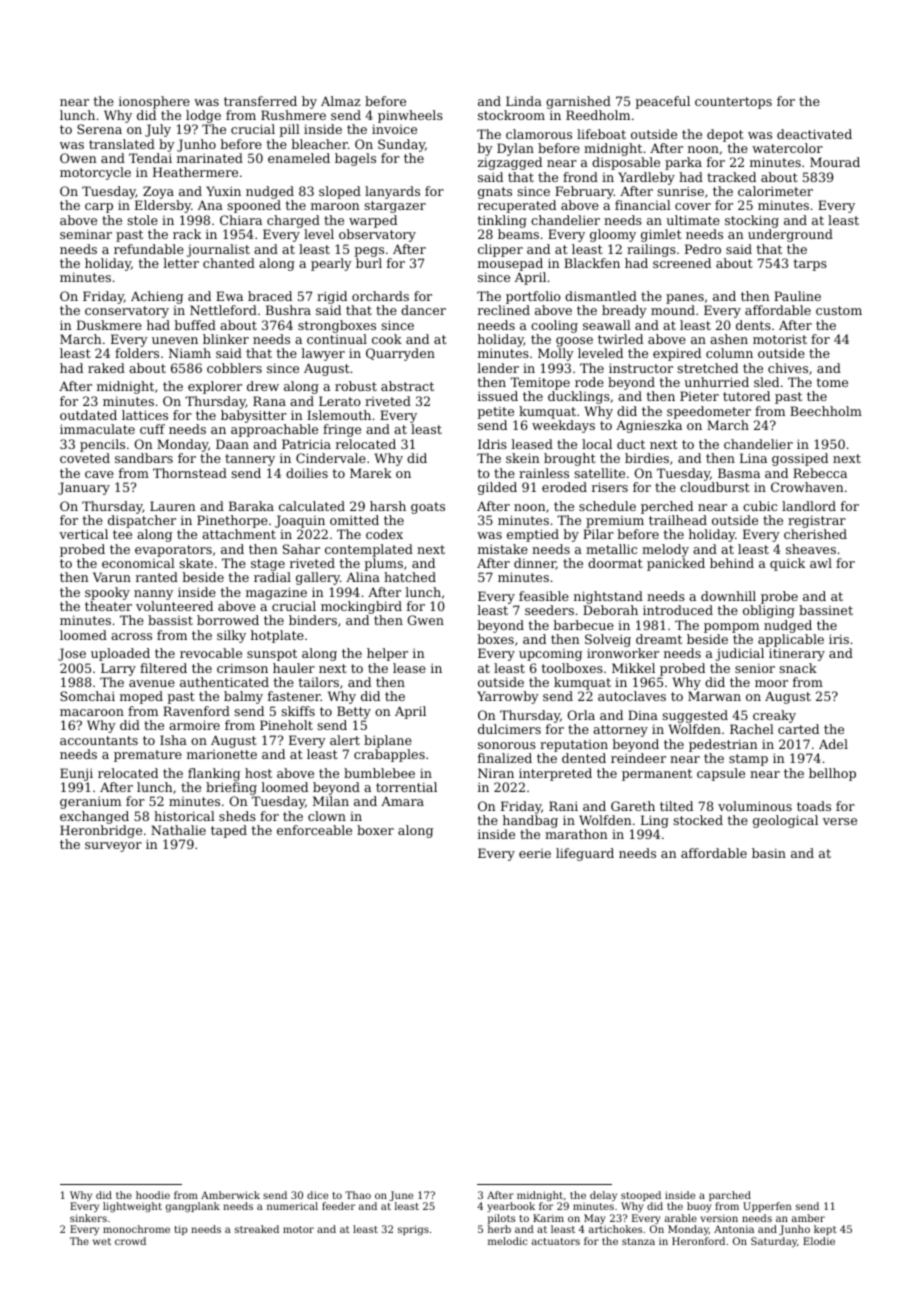 The image size is (924, 1308). I want to click on Agnieszka, so click(649, 426).
